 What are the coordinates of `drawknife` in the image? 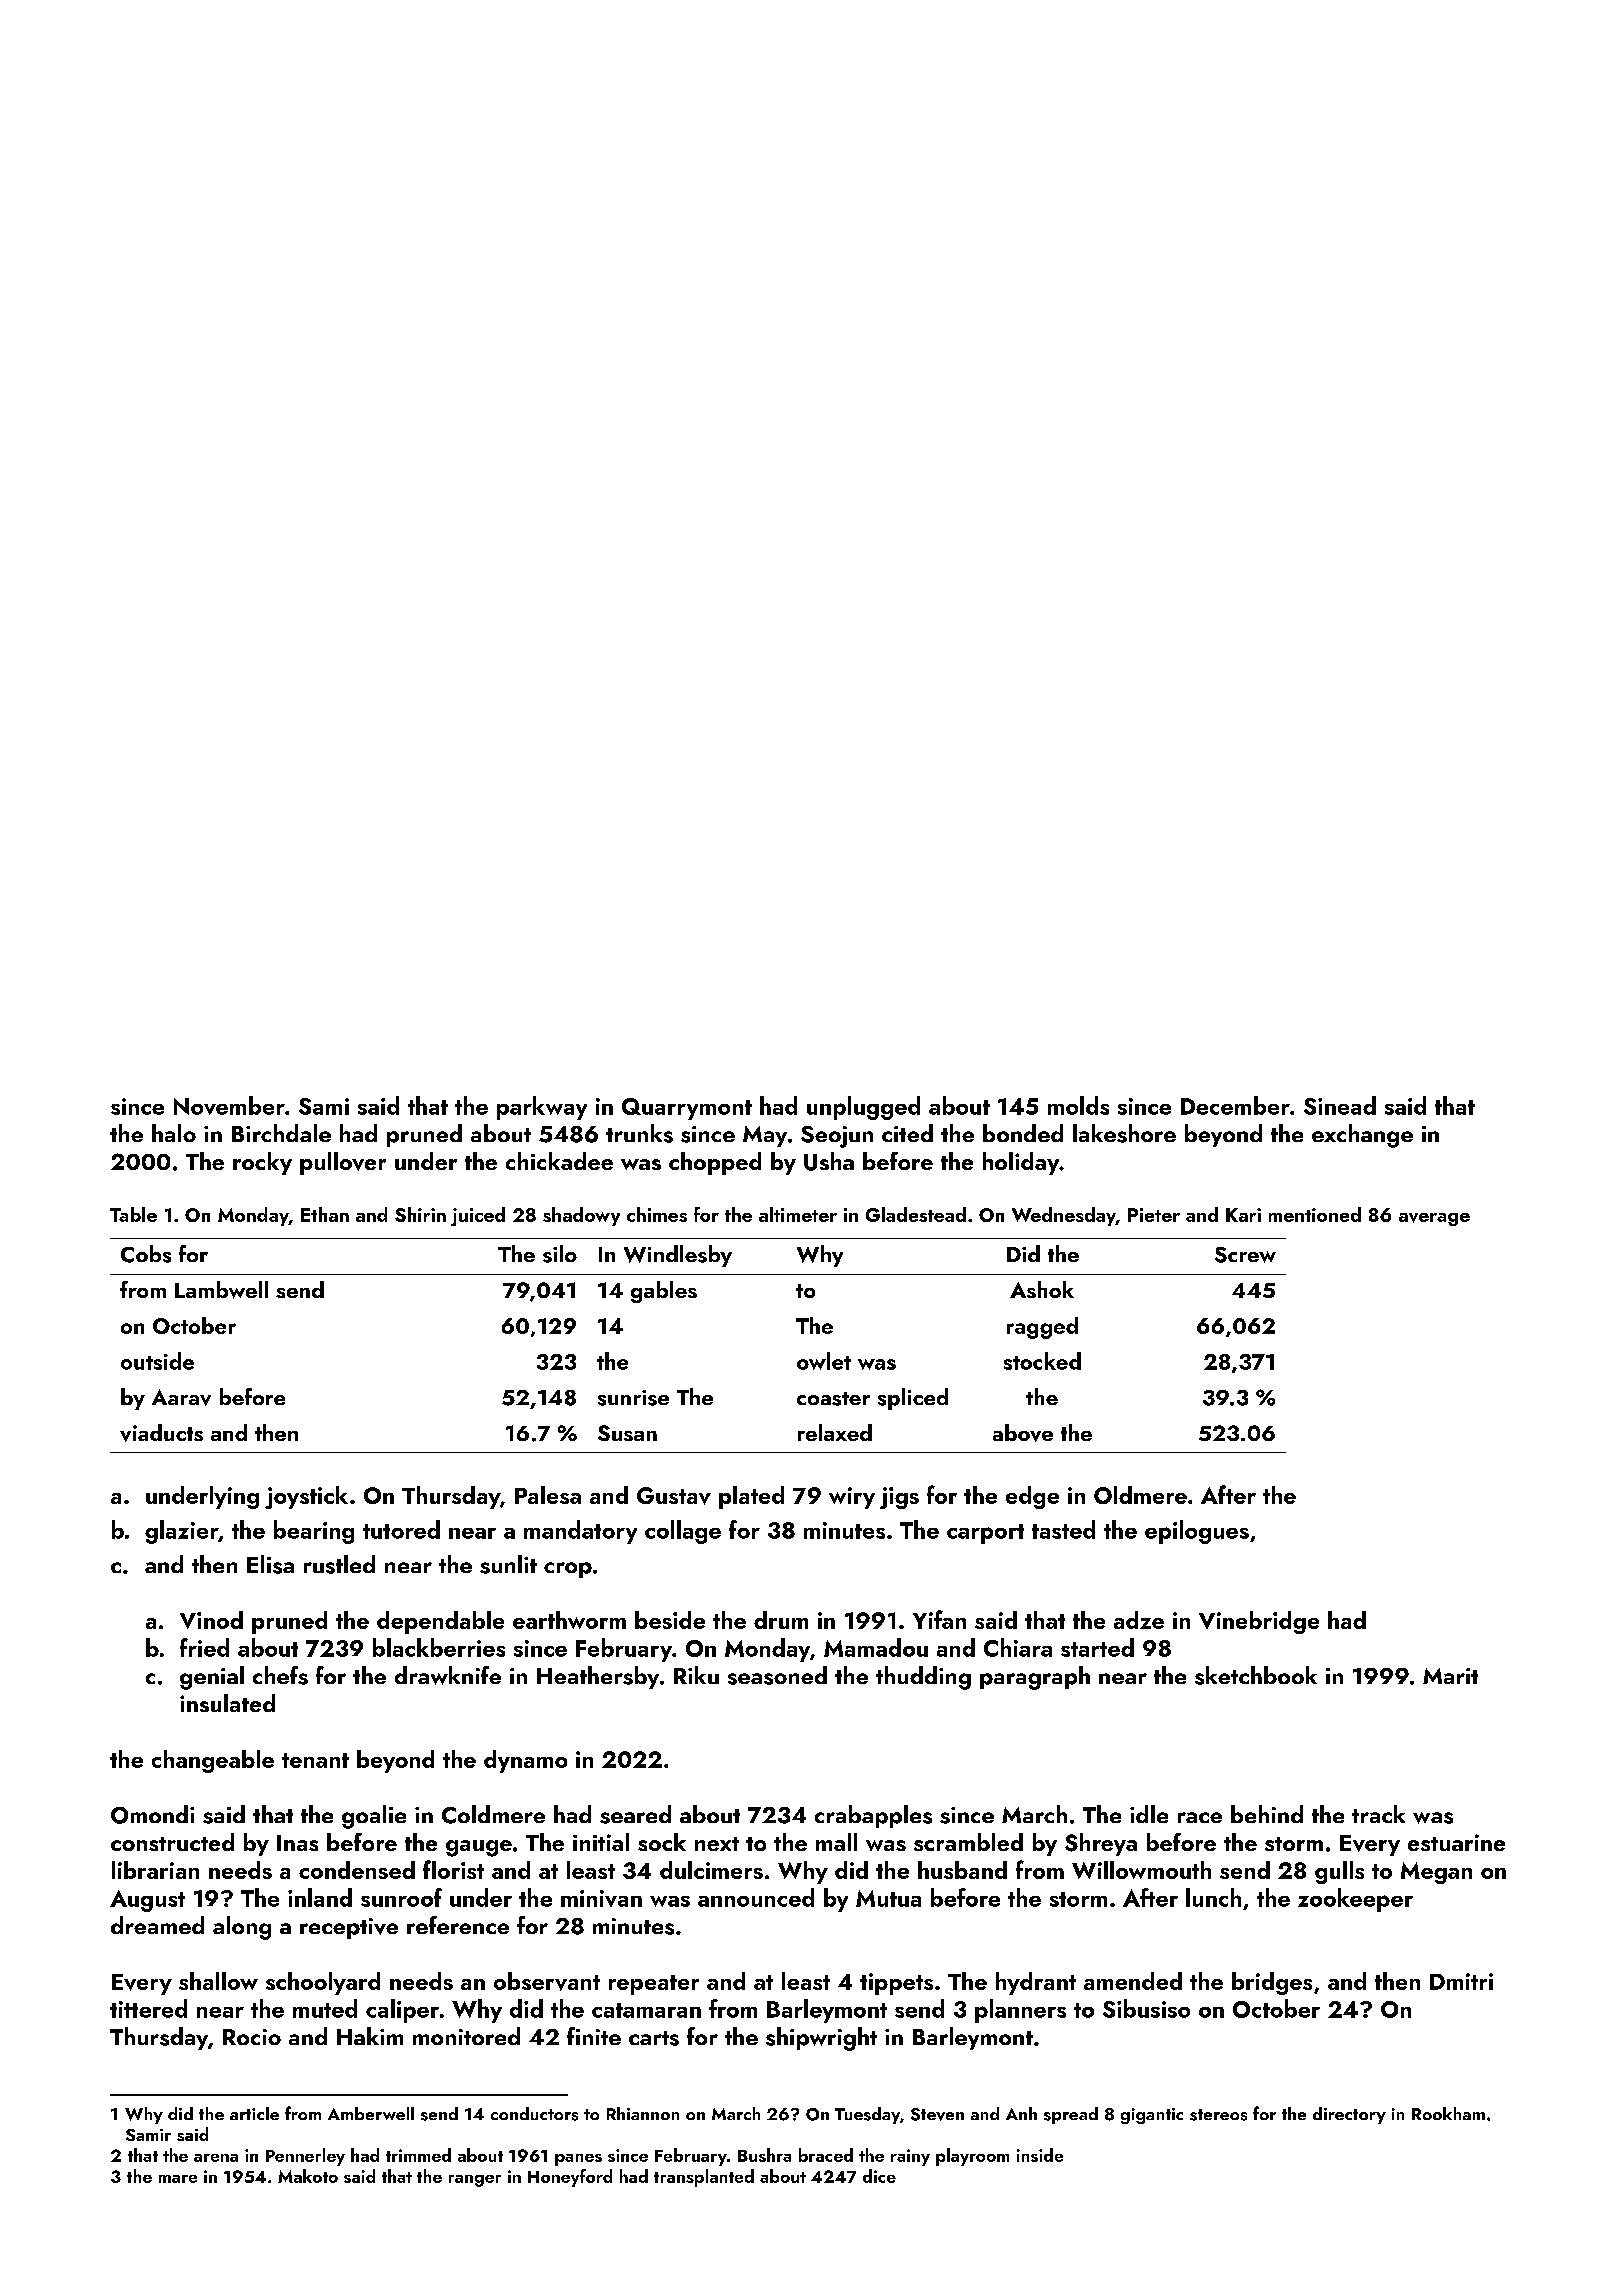 It's located at (448, 1675).
